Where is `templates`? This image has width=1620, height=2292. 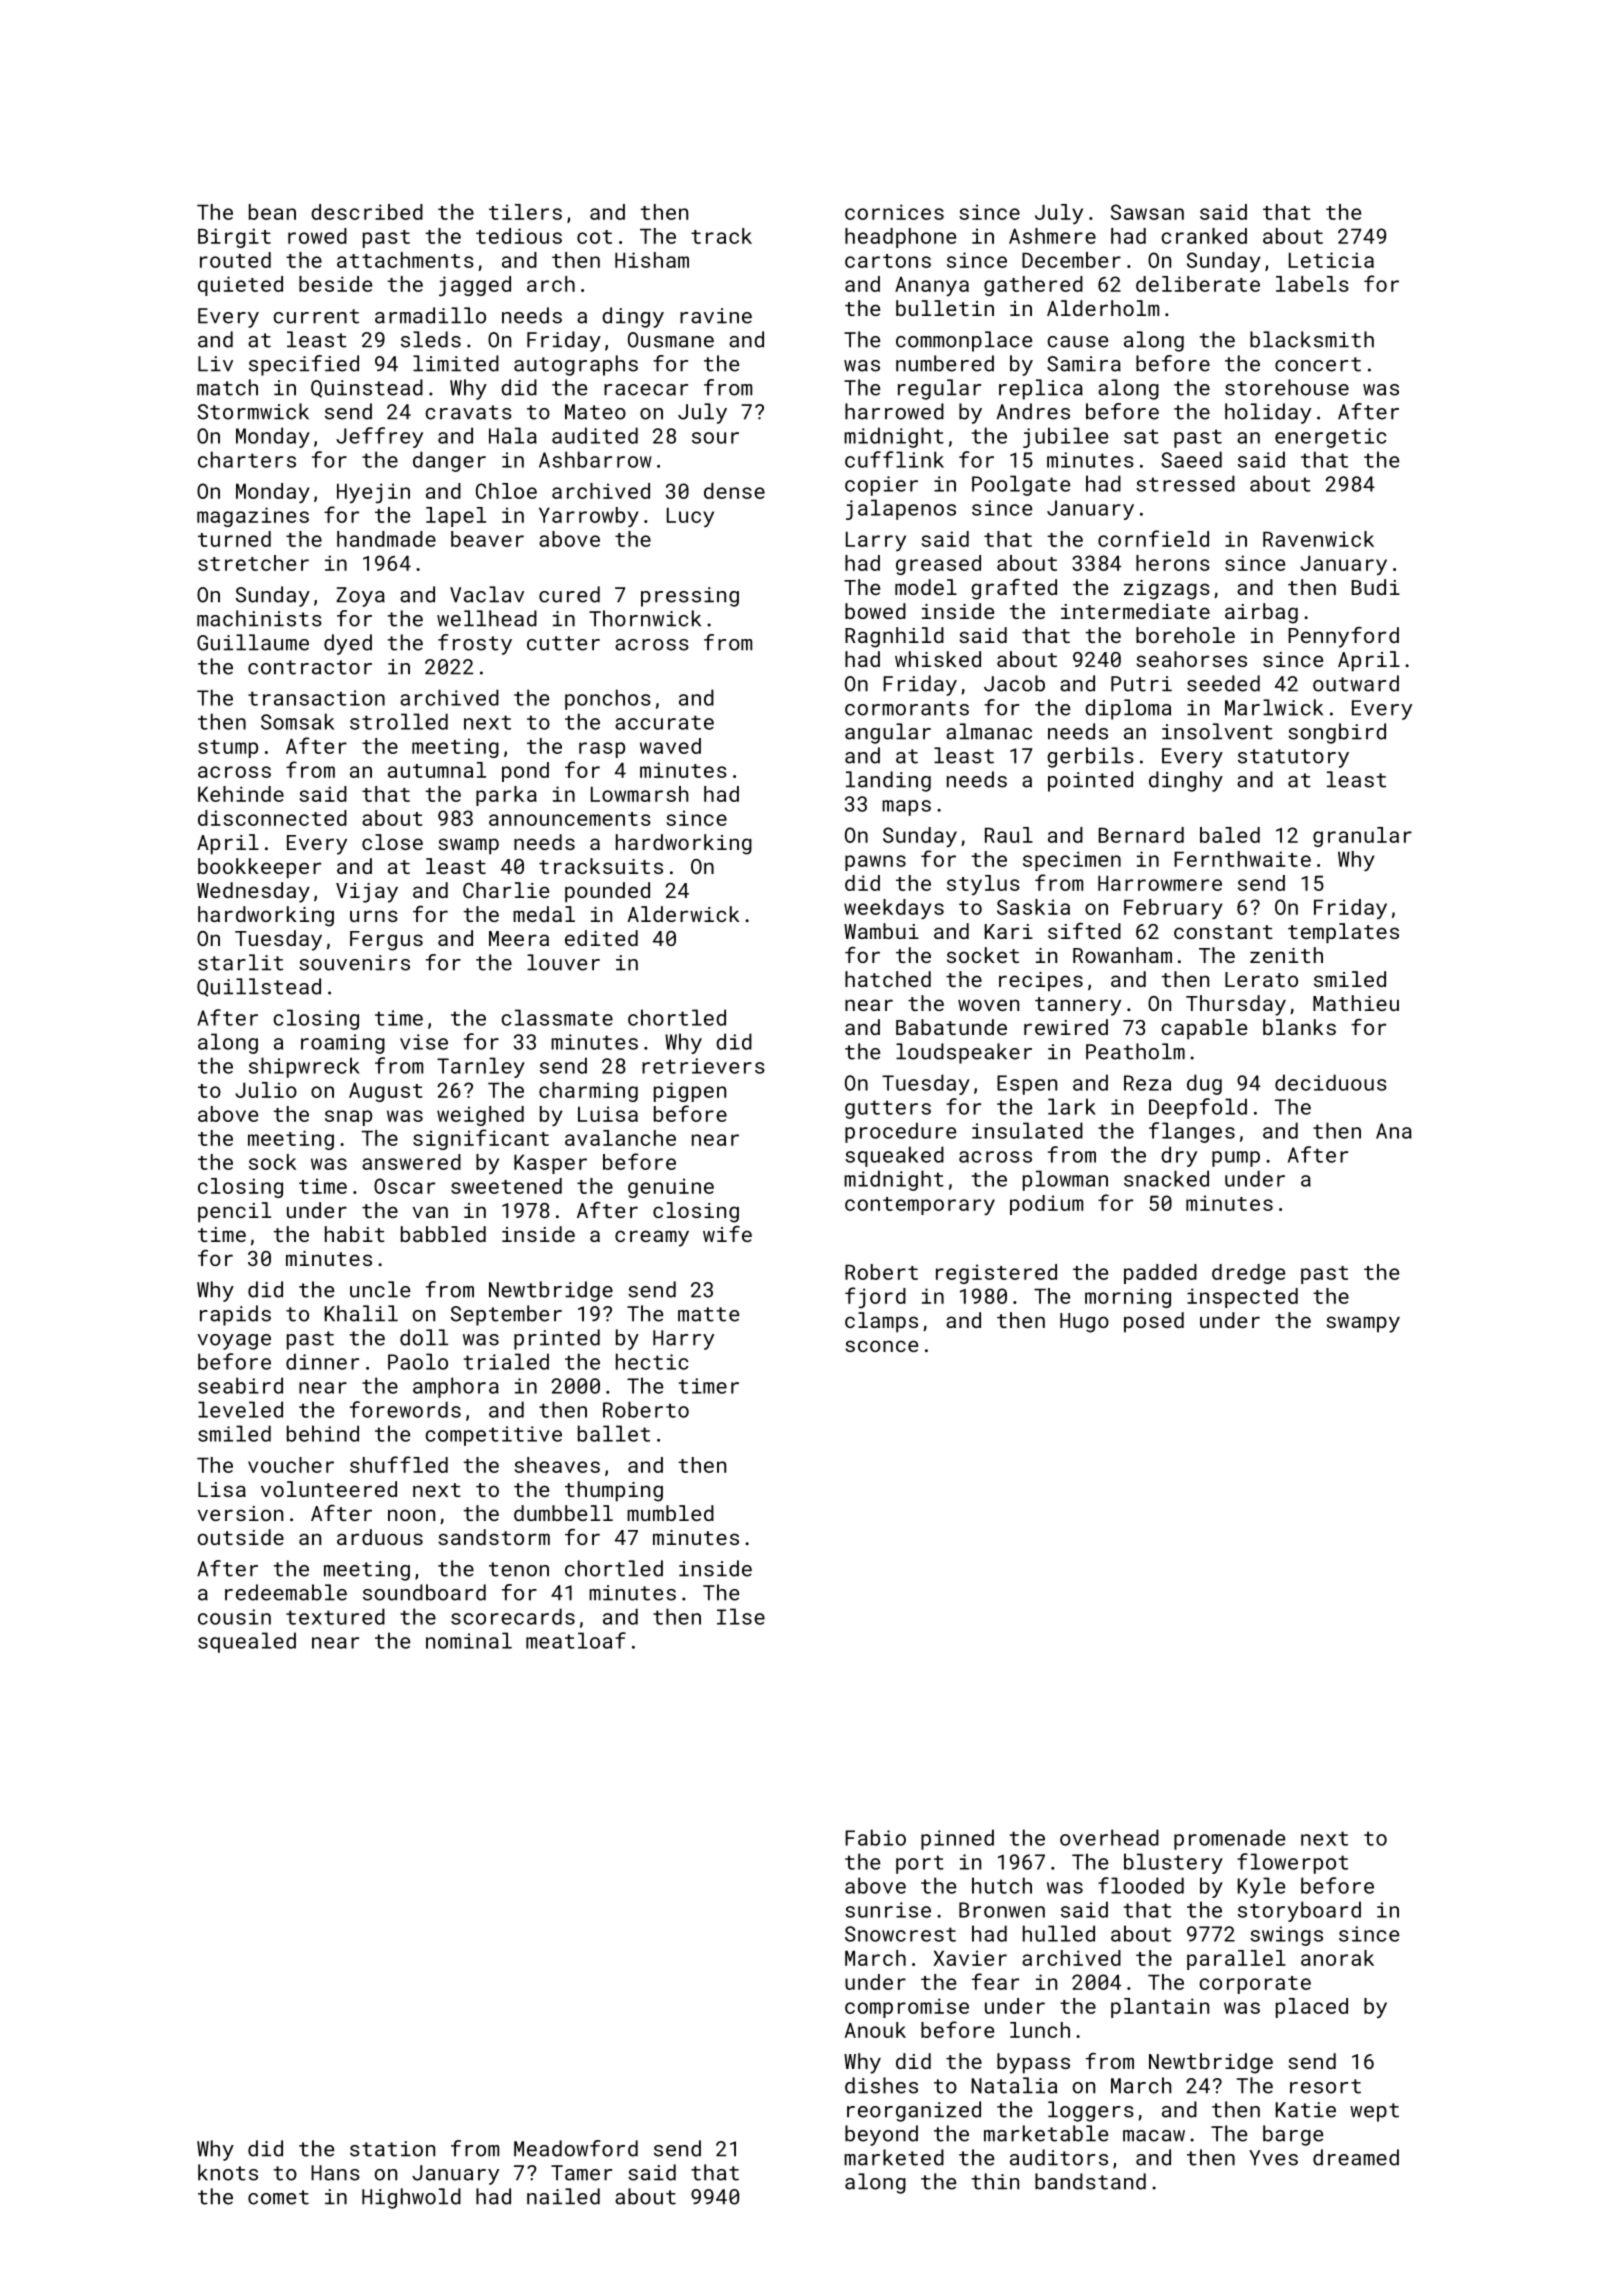
templates is located at coordinates (1343, 933).
